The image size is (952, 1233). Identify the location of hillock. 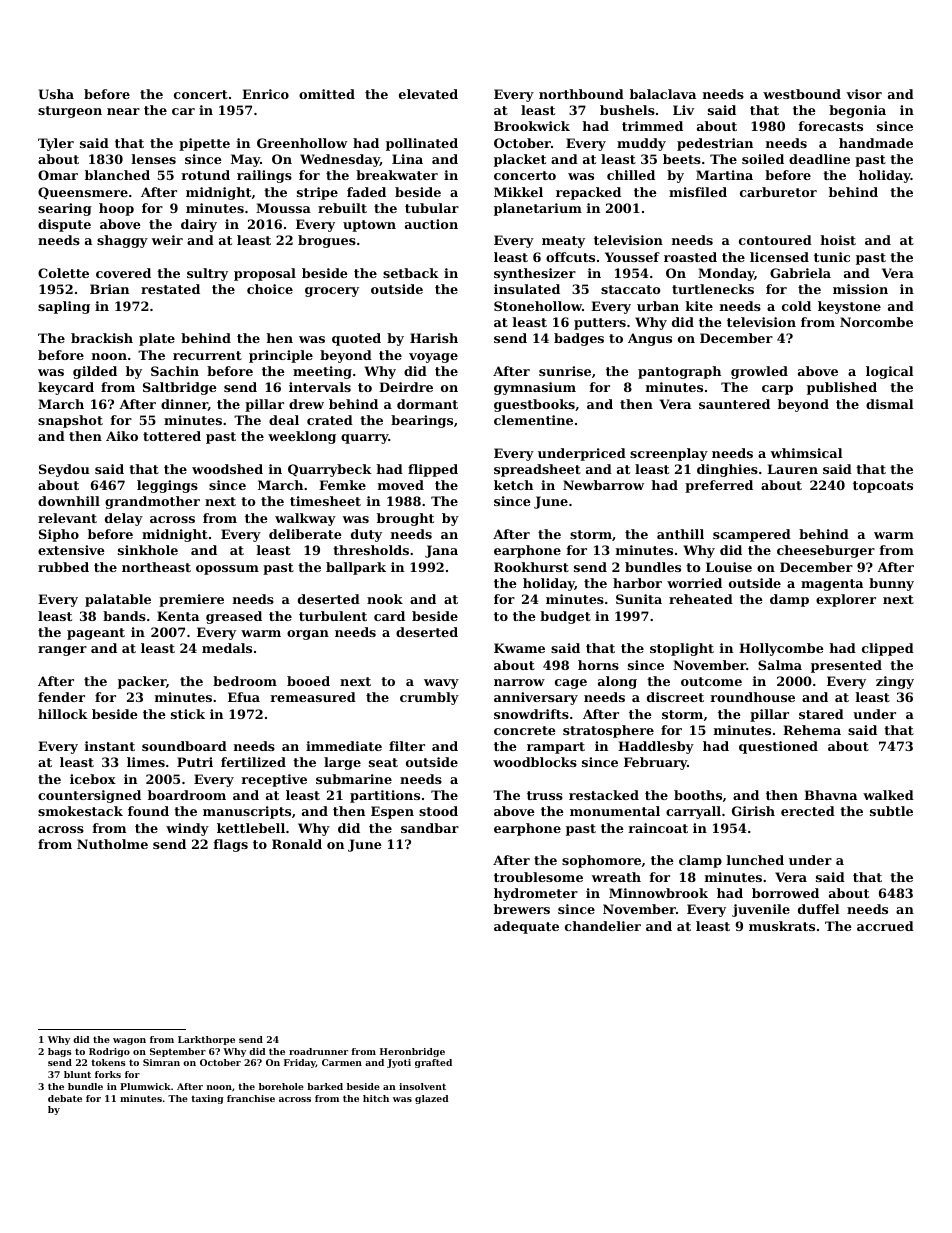
(63, 714).
